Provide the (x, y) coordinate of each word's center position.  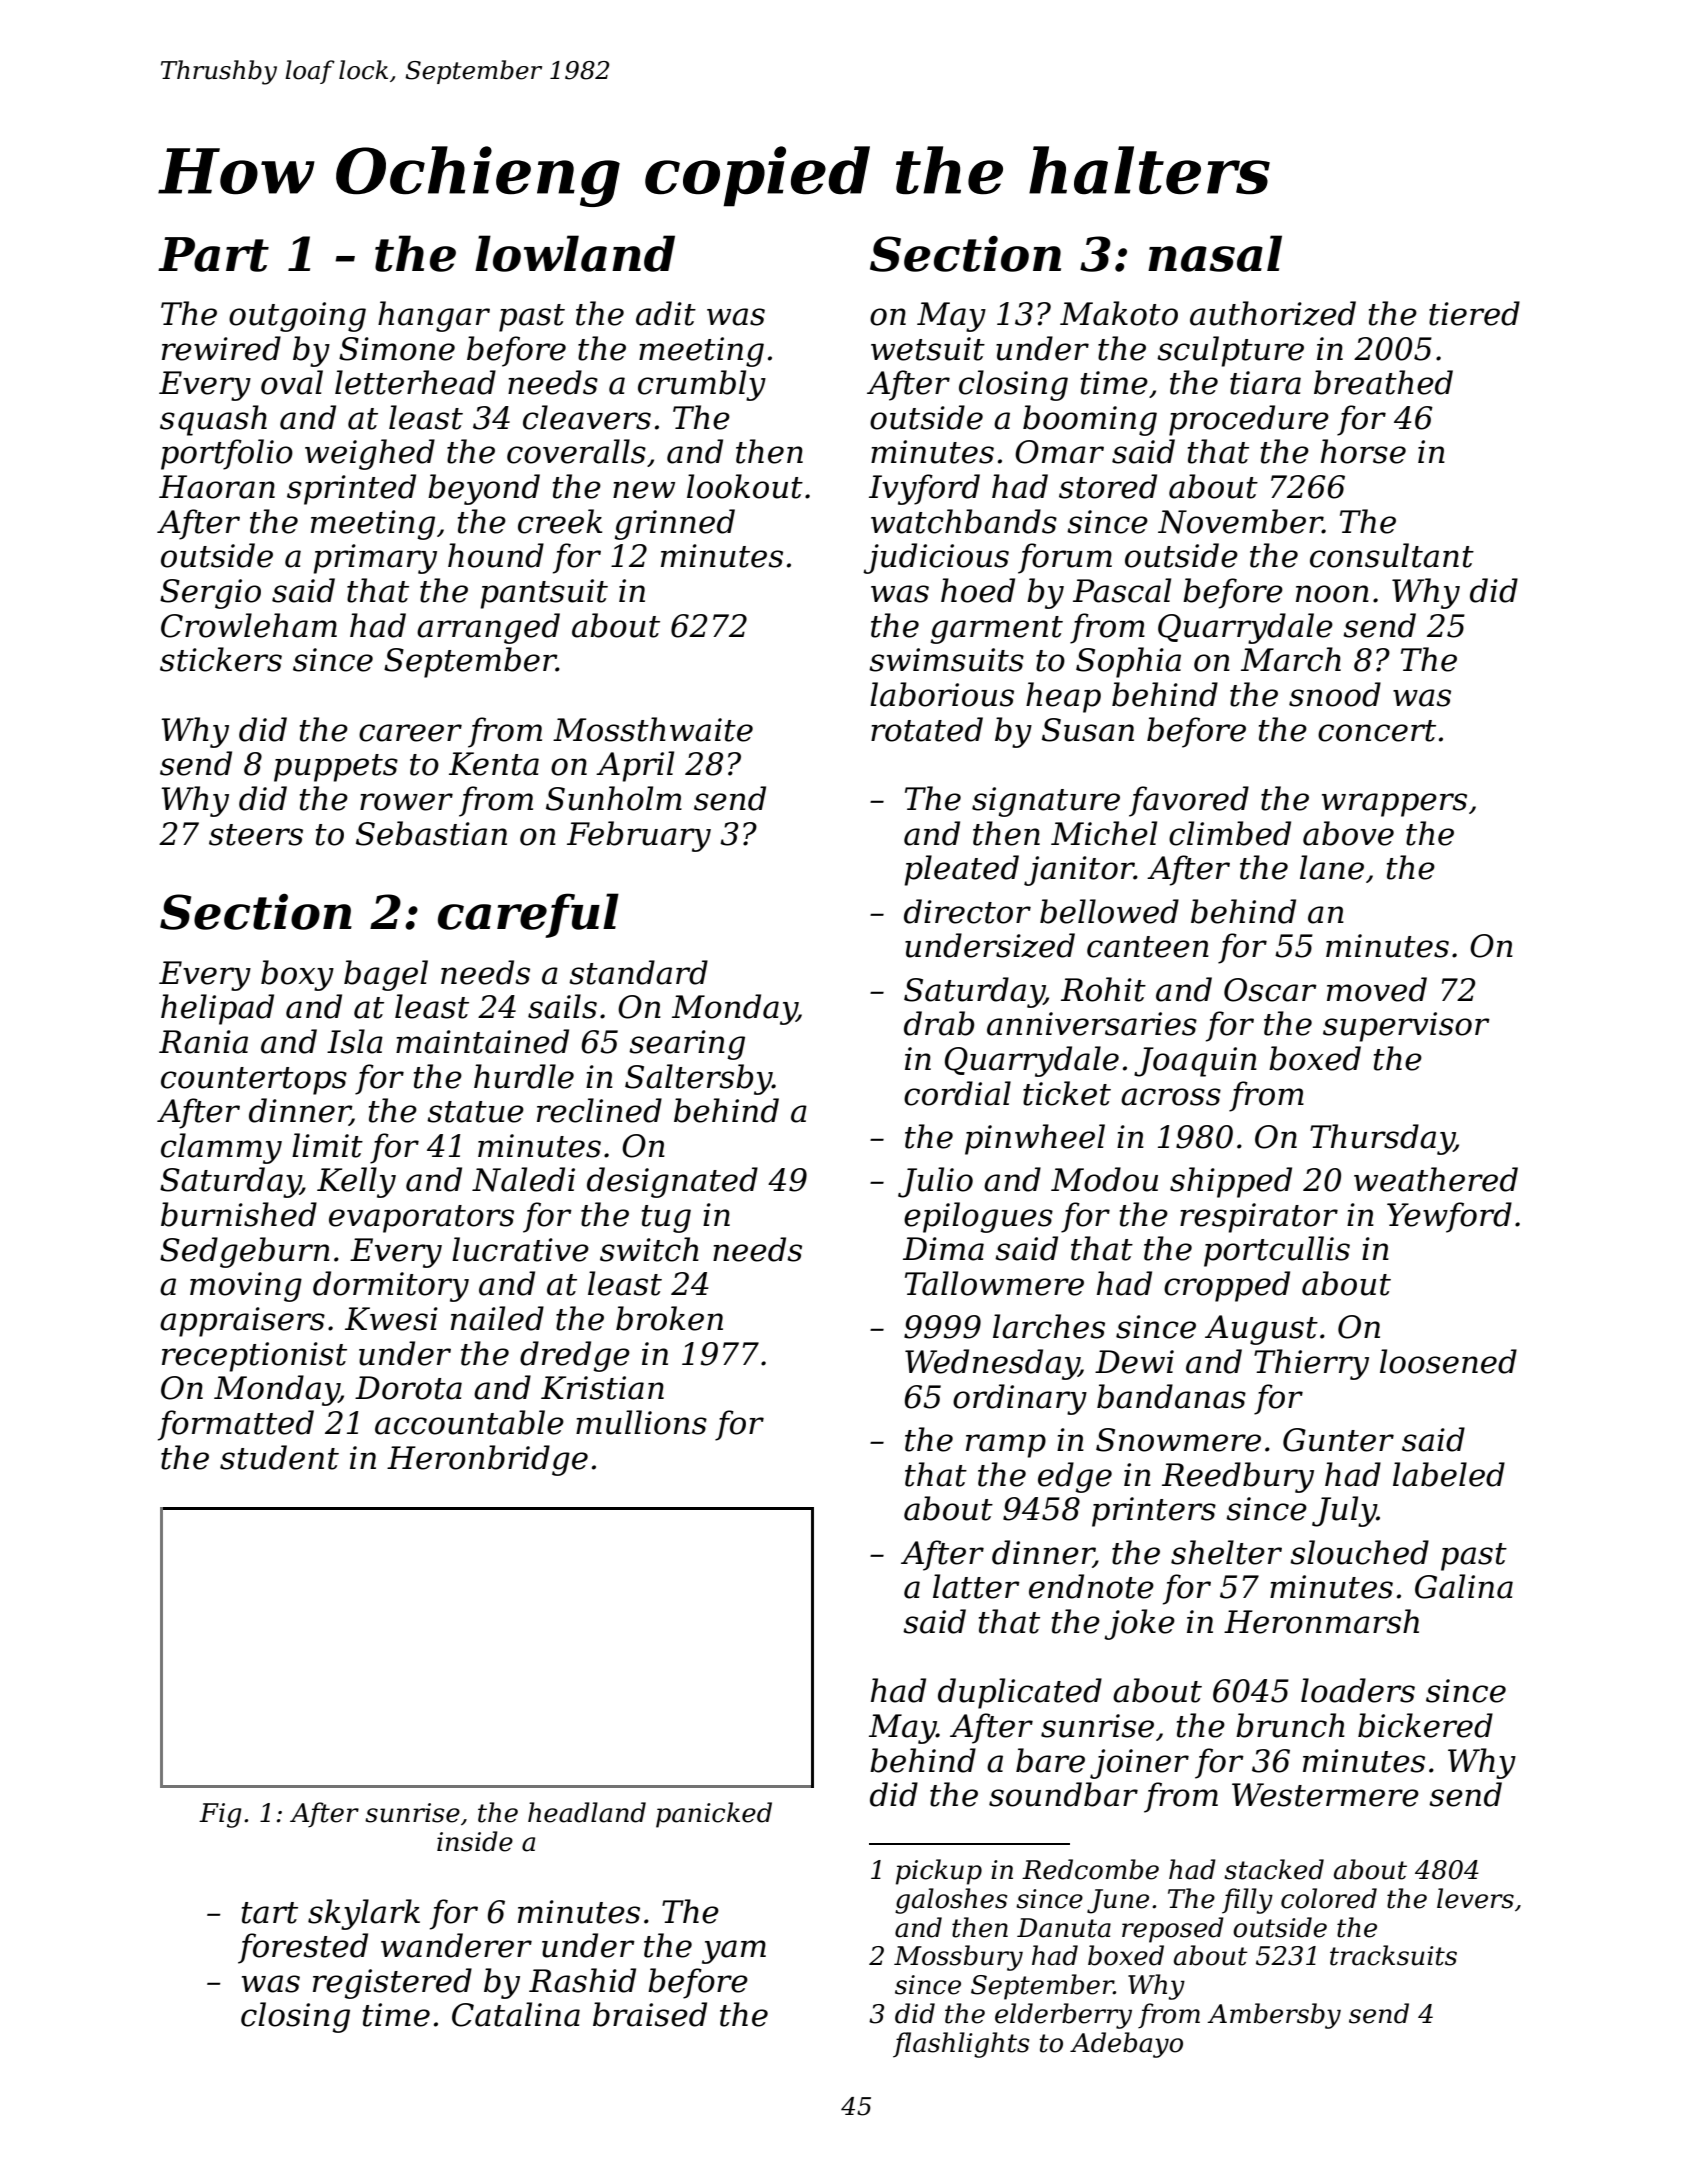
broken (669, 1318)
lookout (745, 486)
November (1240, 521)
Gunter (1338, 1440)
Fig (220, 1815)
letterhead (415, 382)
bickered (1425, 1725)
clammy (221, 1148)
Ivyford (924, 489)
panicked (714, 1815)
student (279, 1457)
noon (1332, 594)
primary (375, 559)
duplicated (1020, 1693)
